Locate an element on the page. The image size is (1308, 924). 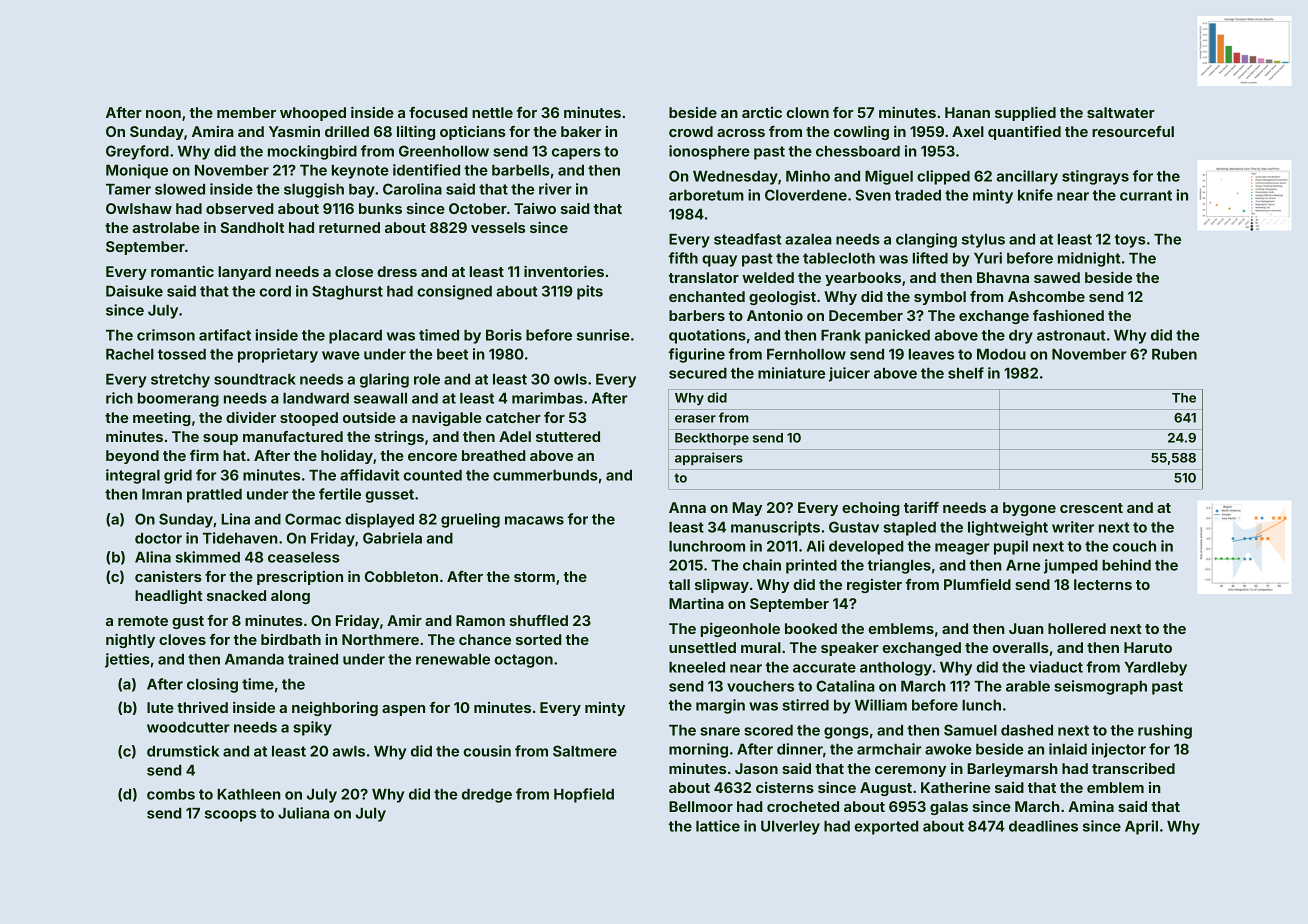
prattled is located at coordinates (214, 496).
